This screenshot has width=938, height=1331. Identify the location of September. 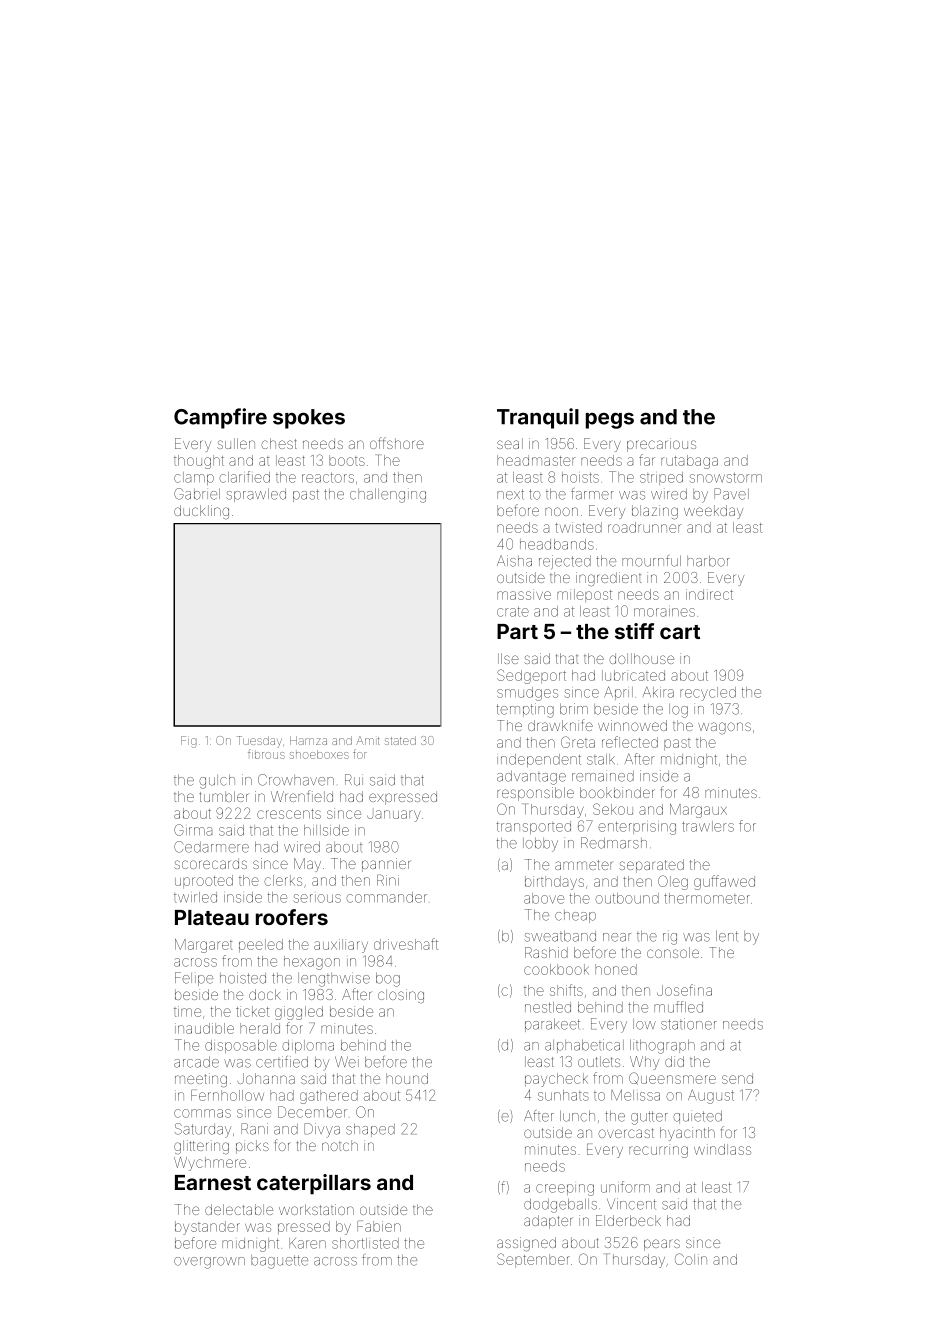
(533, 1260).
